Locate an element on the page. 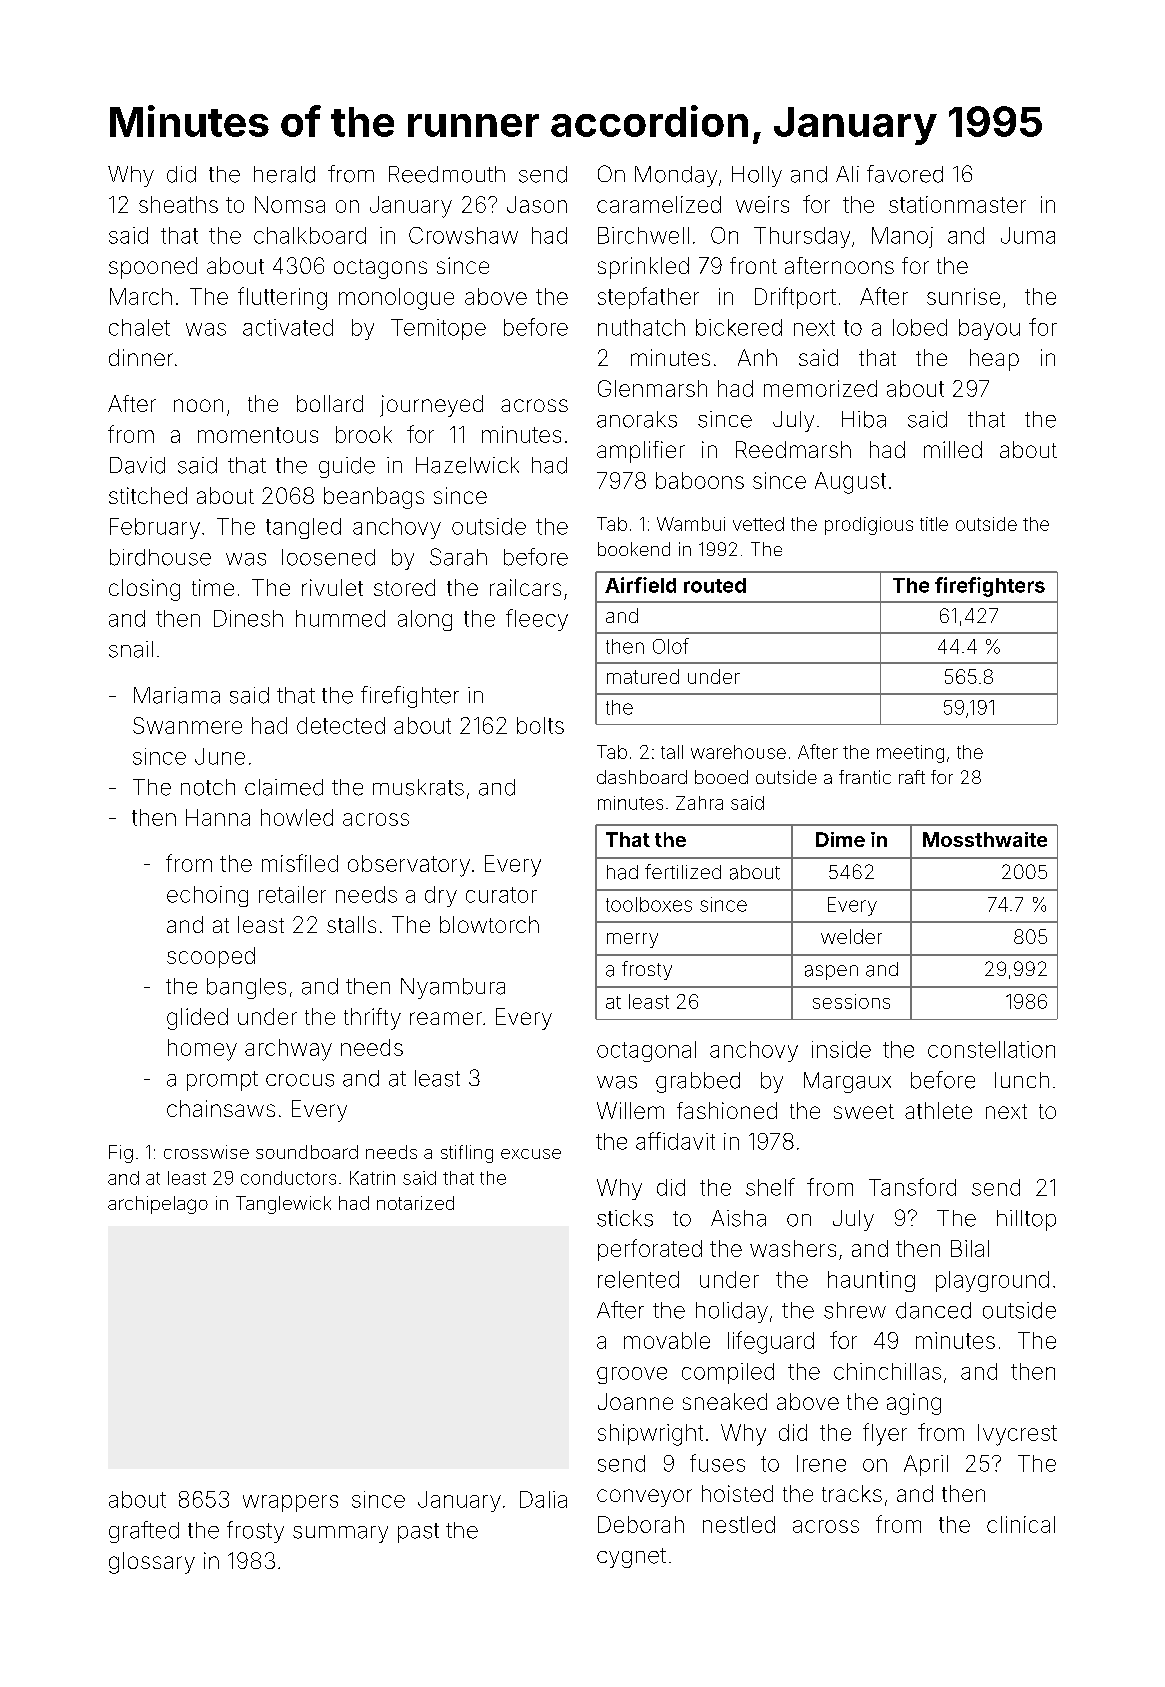 This image has width=1165, height=1687. lobed is located at coordinates (920, 327).
